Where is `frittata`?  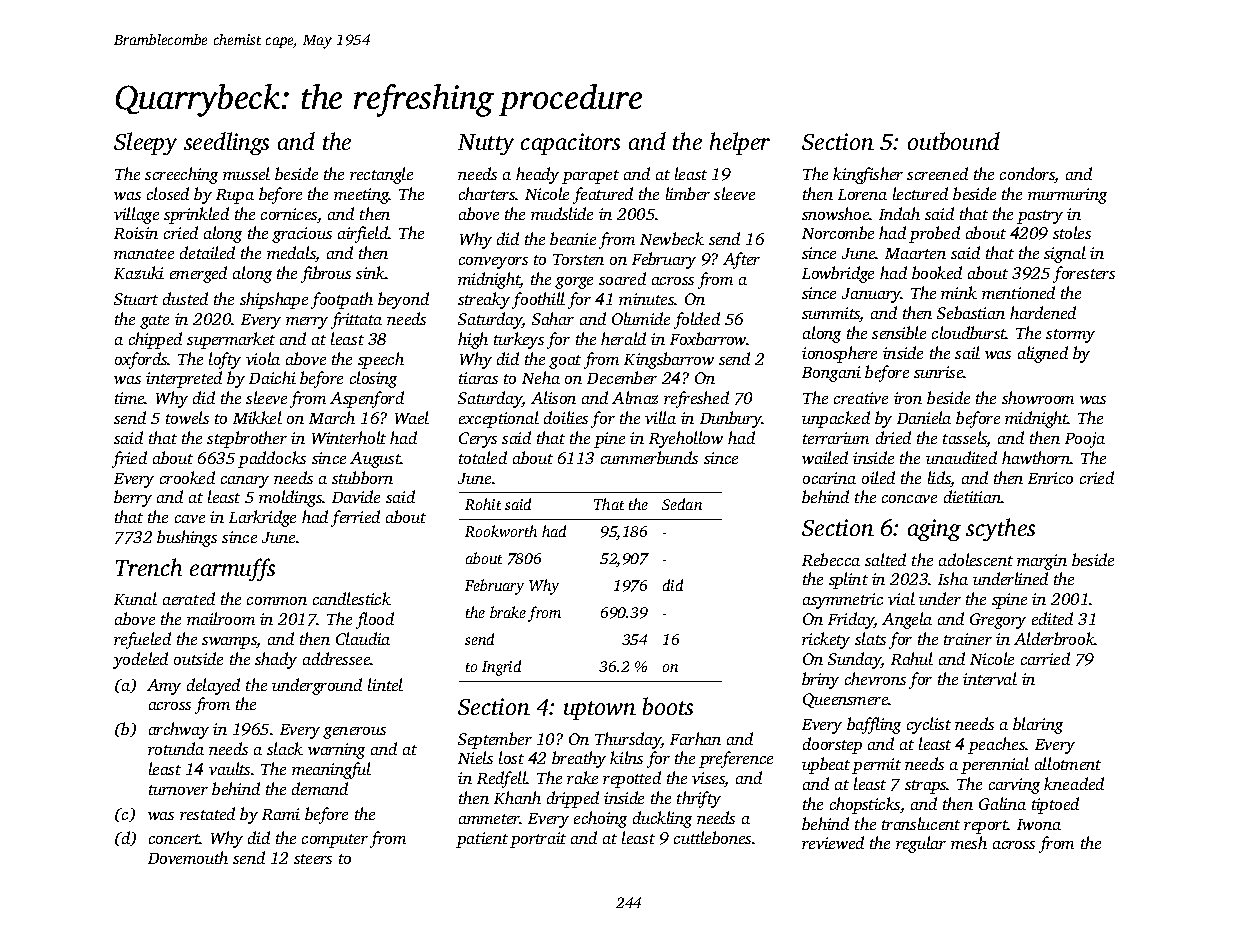
frittata is located at coordinates (356, 320).
